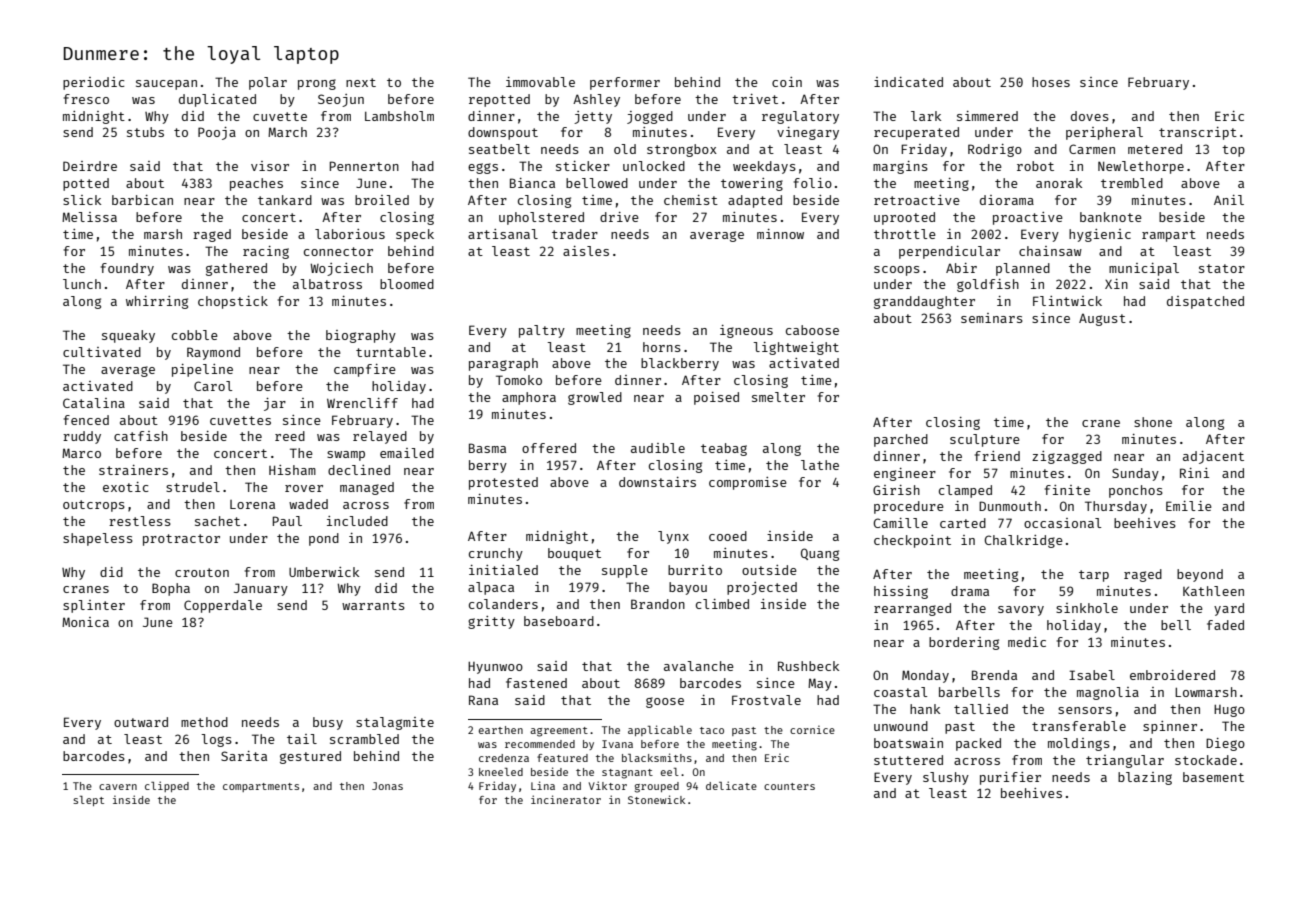  I want to click on crunchy, so click(496, 554).
